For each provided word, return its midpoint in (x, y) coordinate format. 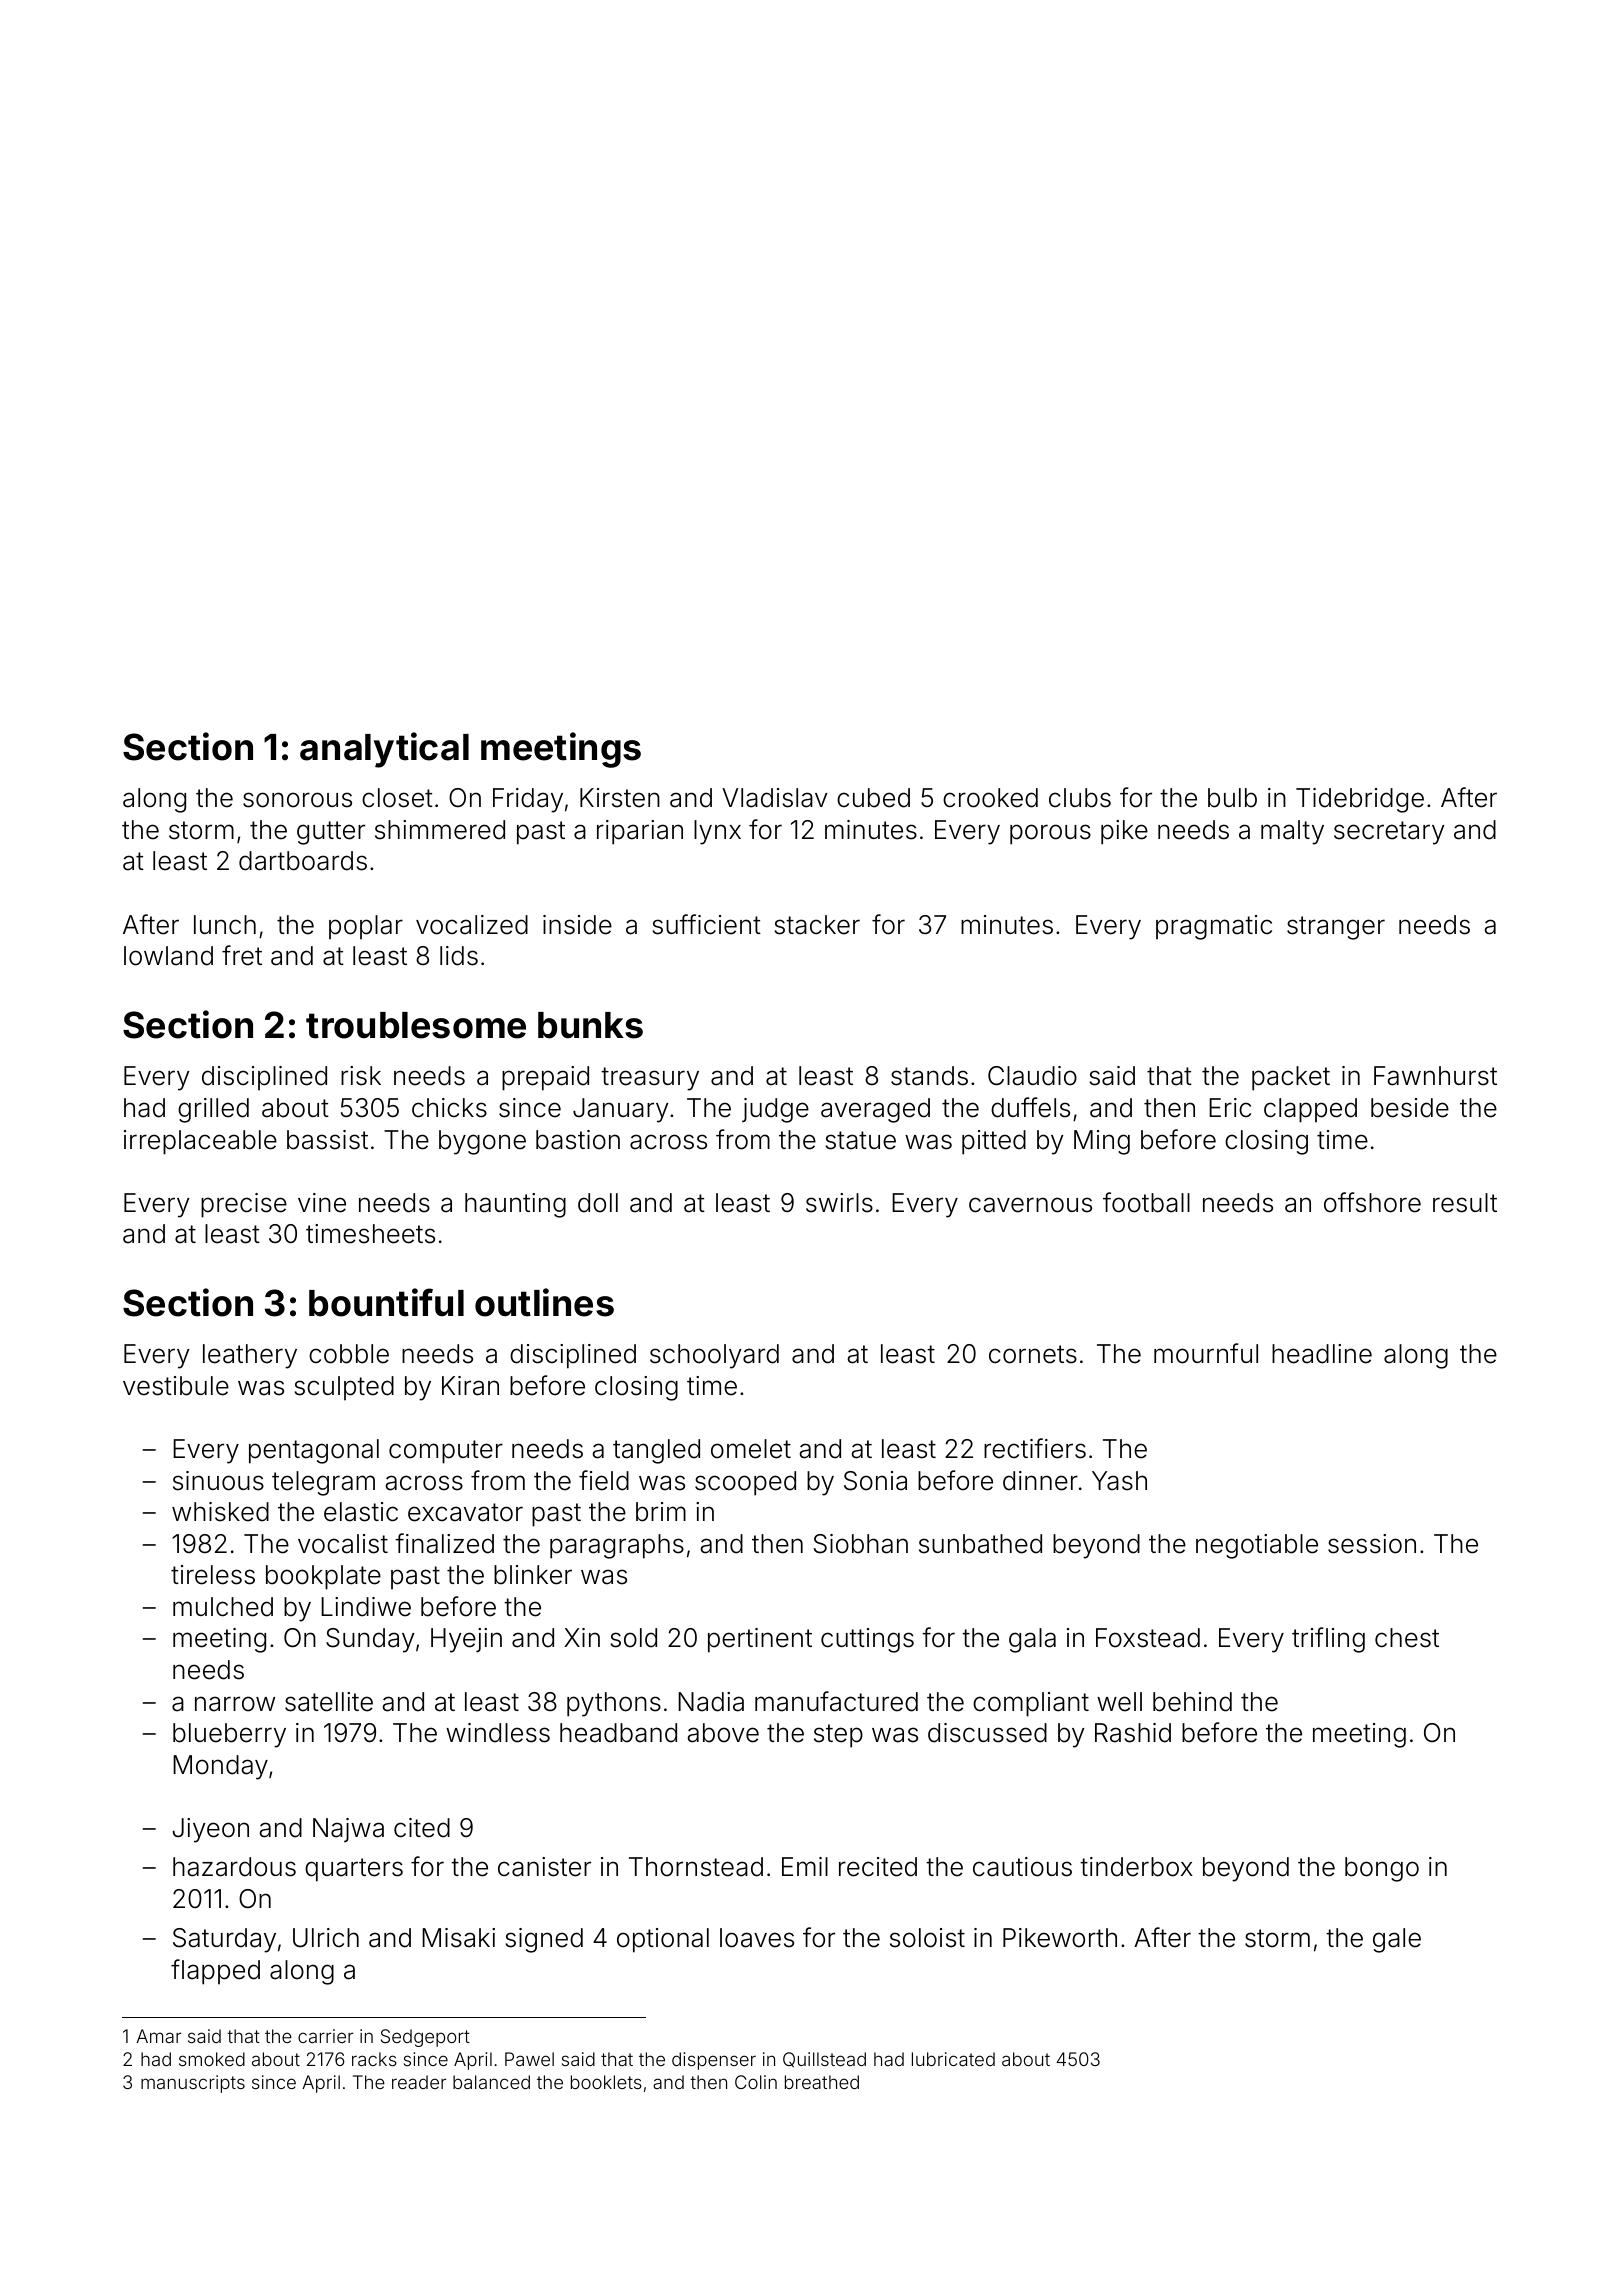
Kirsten (620, 798)
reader (419, 2082)
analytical (384, 750)
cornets (1033, 1354)
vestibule (176, 1386)
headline (1322, 1354)
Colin (756, 2082)
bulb (1232, 798)
